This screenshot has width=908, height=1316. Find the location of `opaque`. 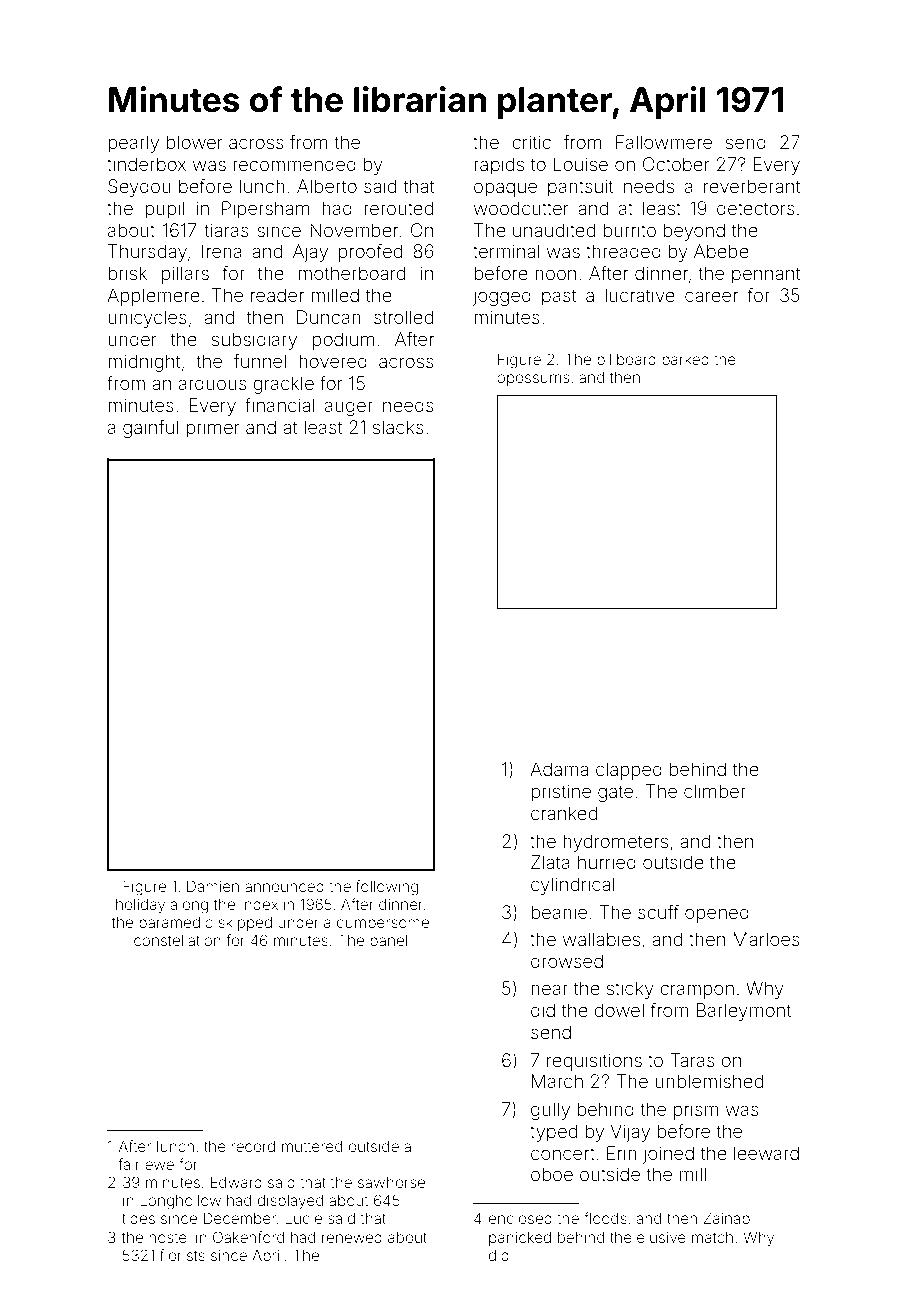

opaque is located at coordinates (505, 189).
